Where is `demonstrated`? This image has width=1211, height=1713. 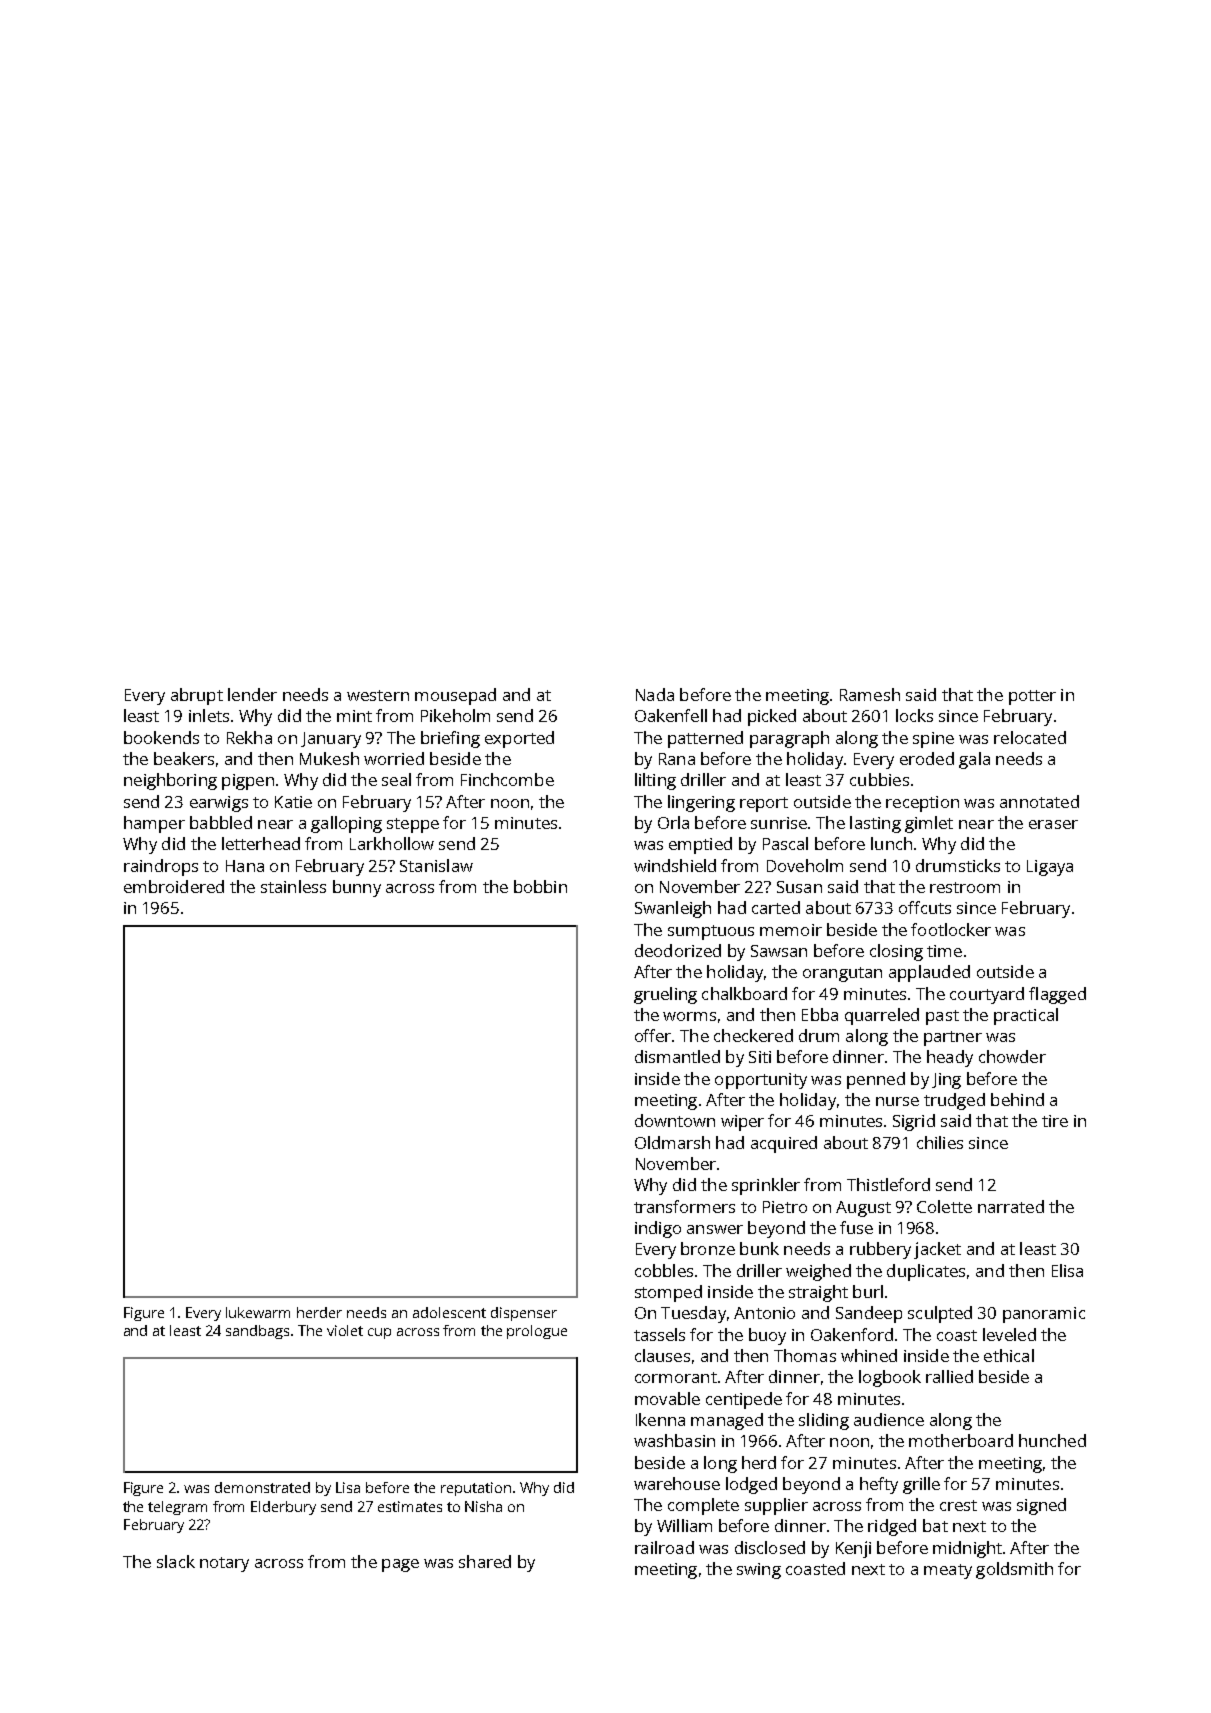 demonstrated is located at coordinates (262, 1487).
